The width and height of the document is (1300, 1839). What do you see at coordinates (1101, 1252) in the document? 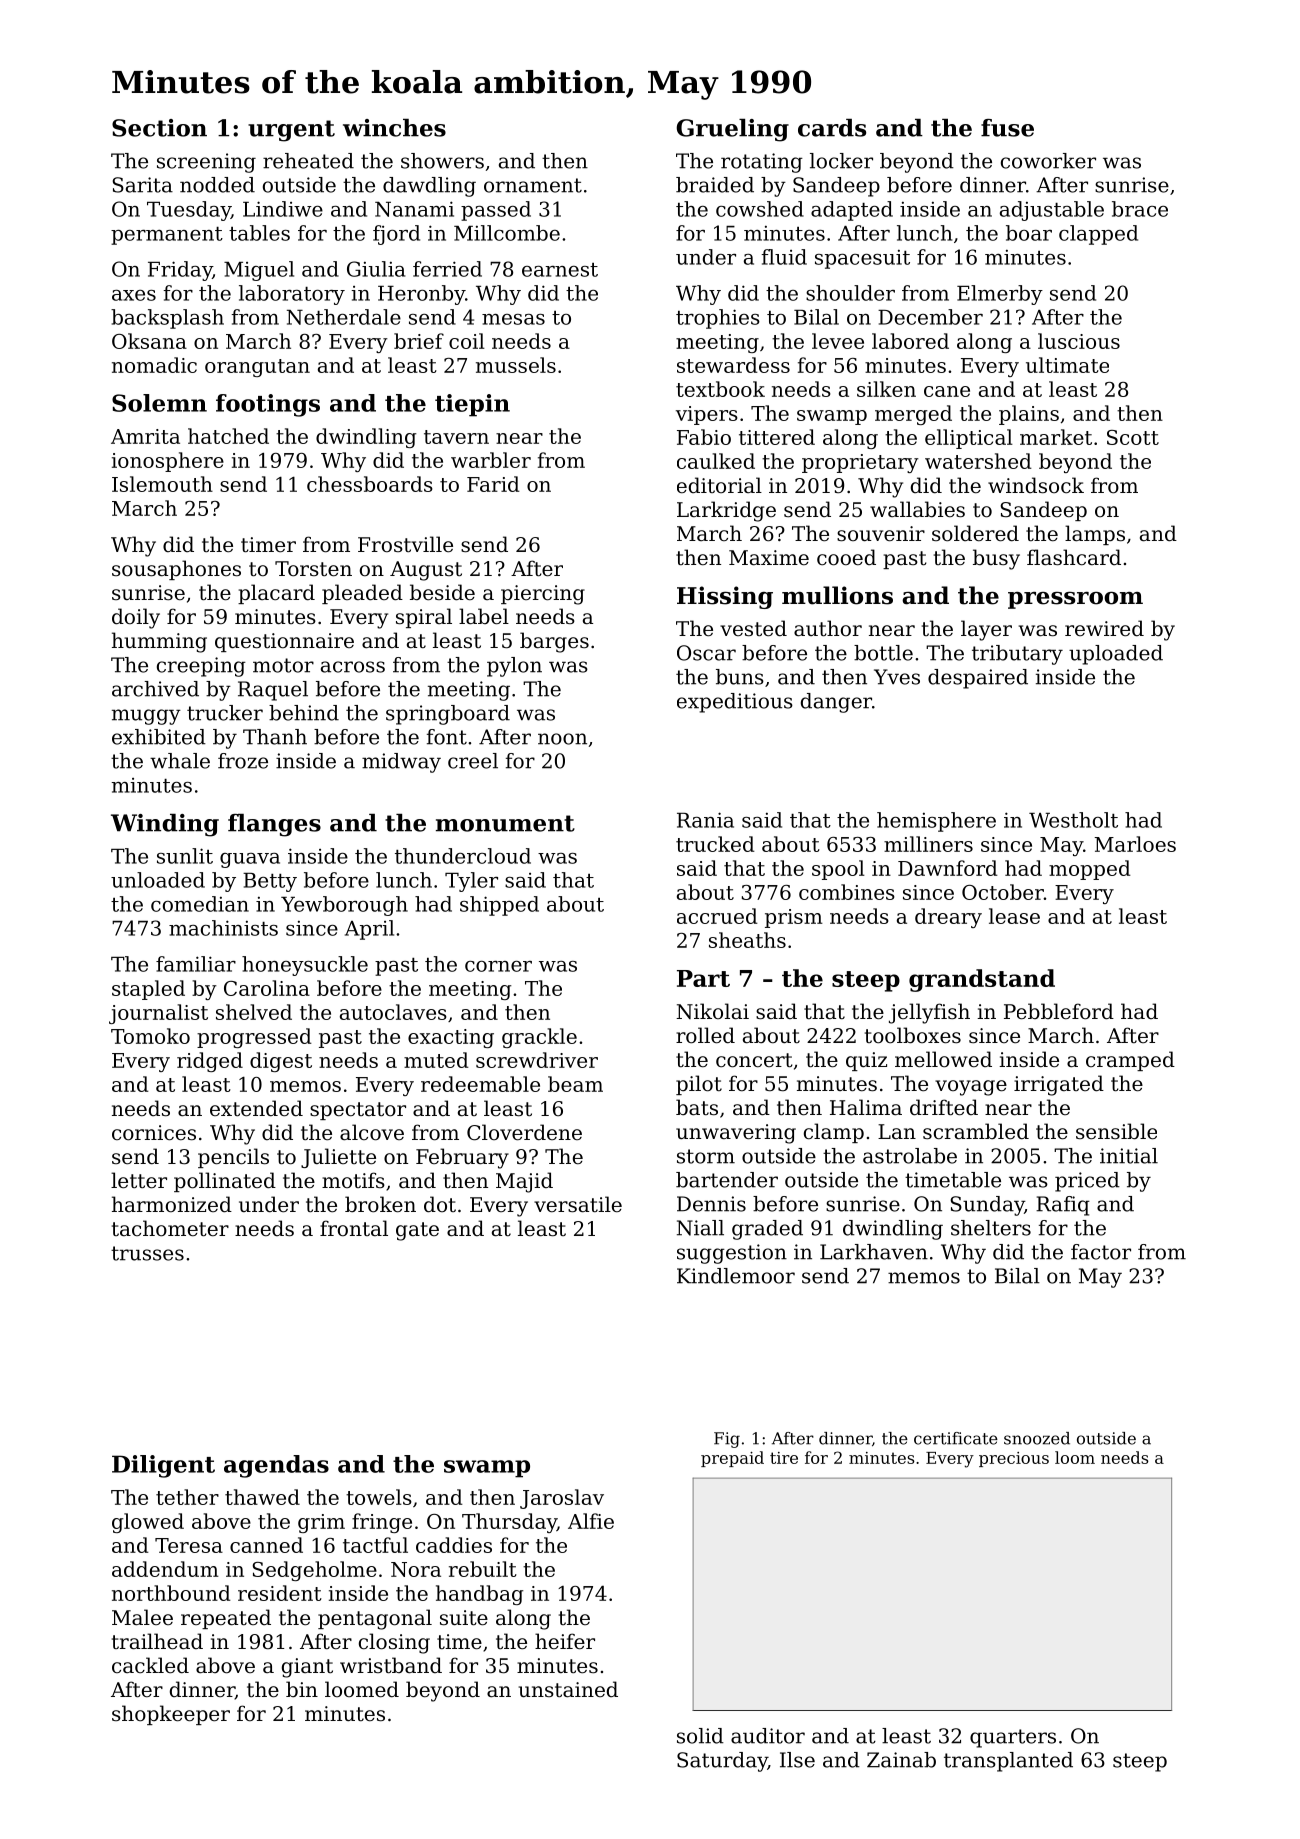
I see `factor` at bounding box center [1101, 1252].
